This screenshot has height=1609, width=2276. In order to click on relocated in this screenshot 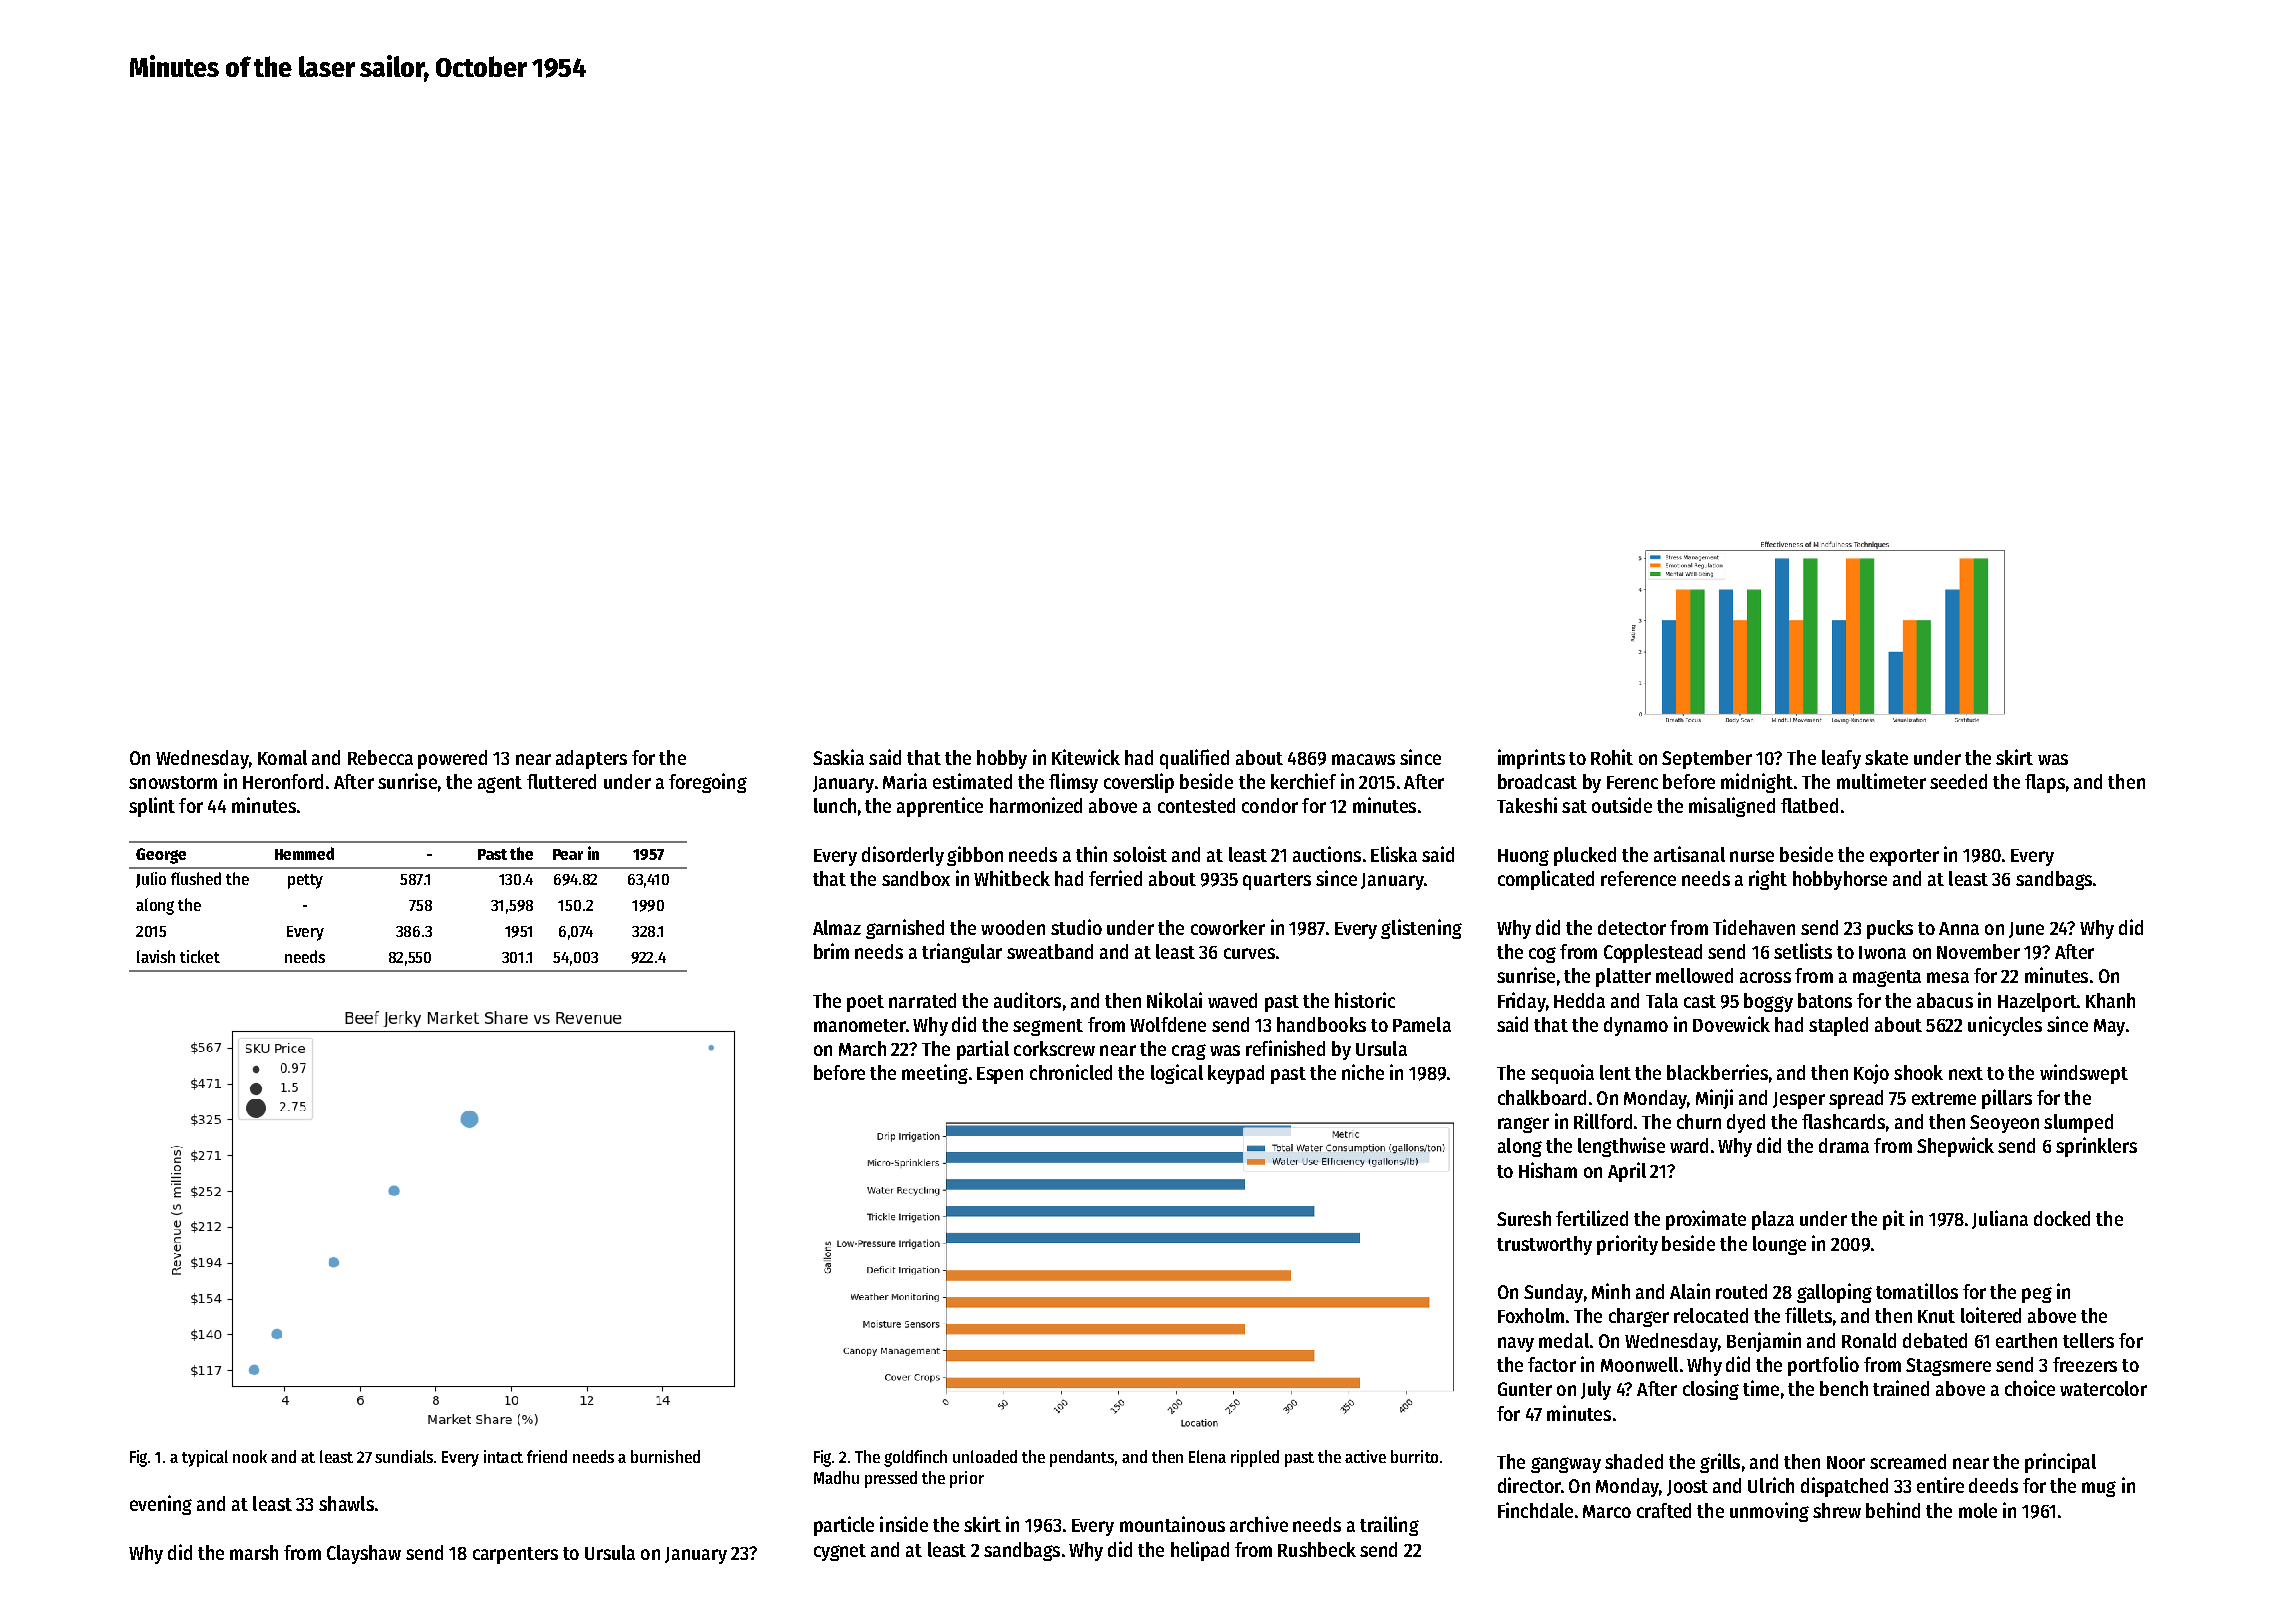, I will do `click(1711, 1315)`.
